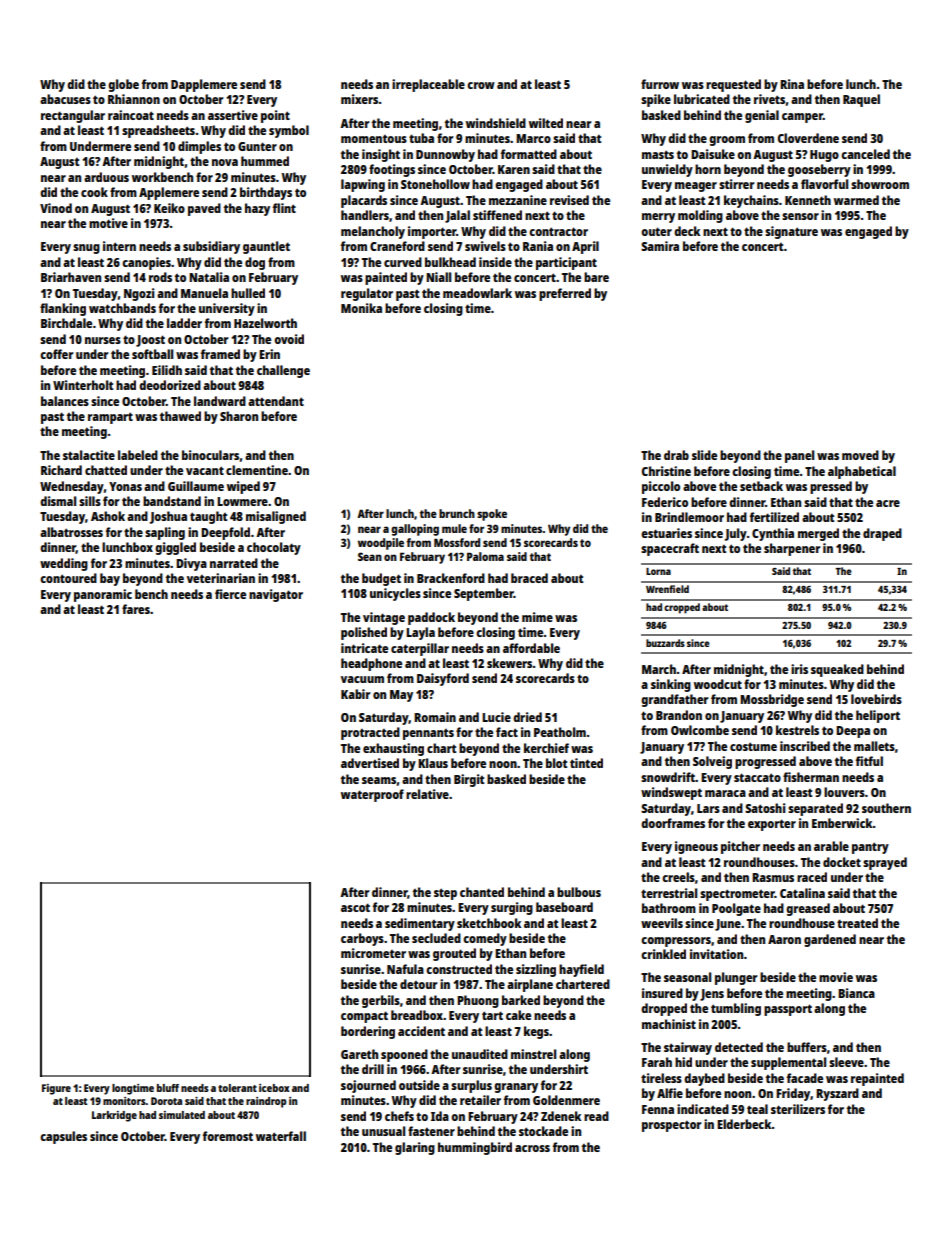 The width and height of the screenshot is (952, 1233). Describe the element at coordinates (660, 84) in the screenshot. I see `furrow` at that location.
